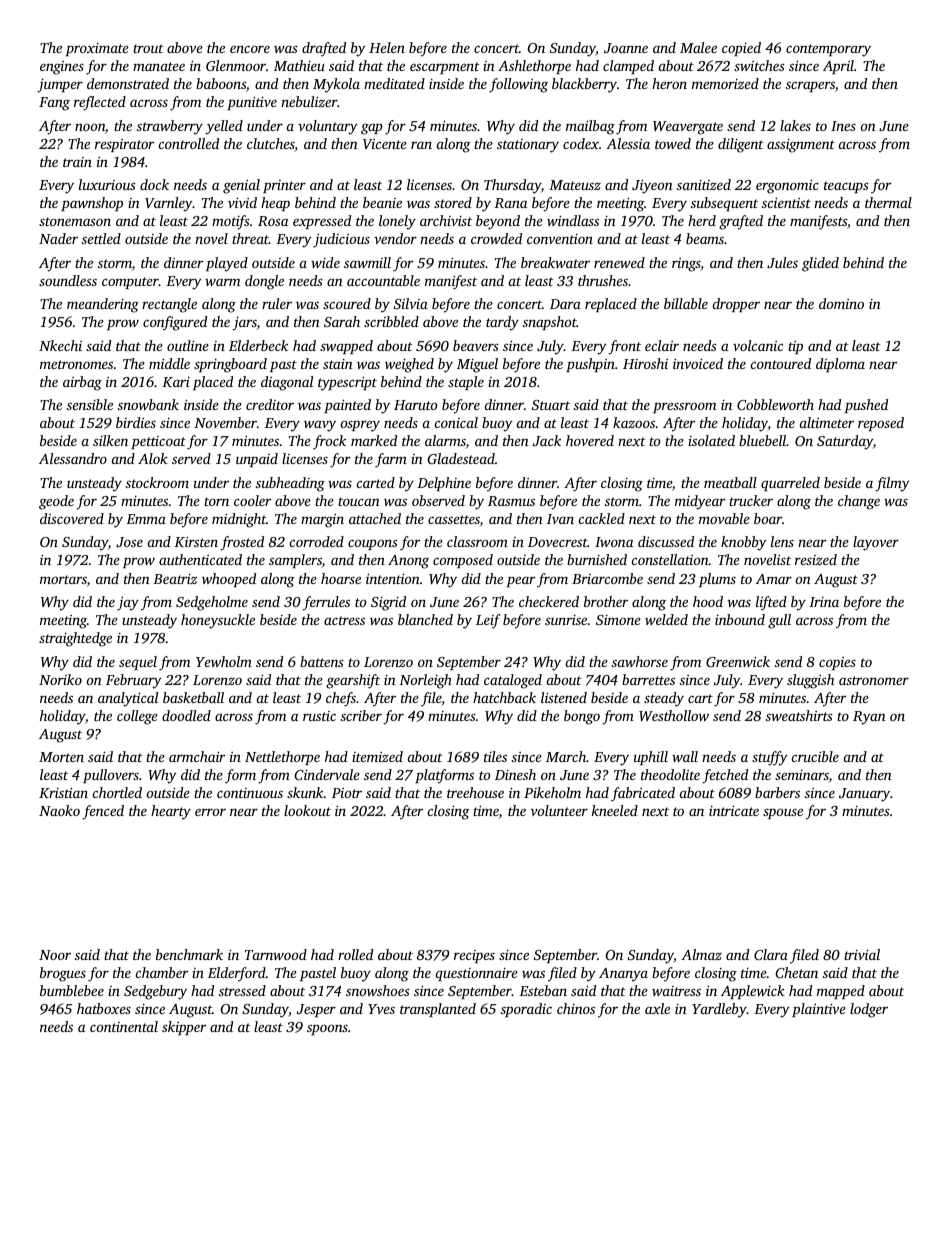 This page has width=952, height=1233. I want to click on Greenwick, so click(738, 661).
